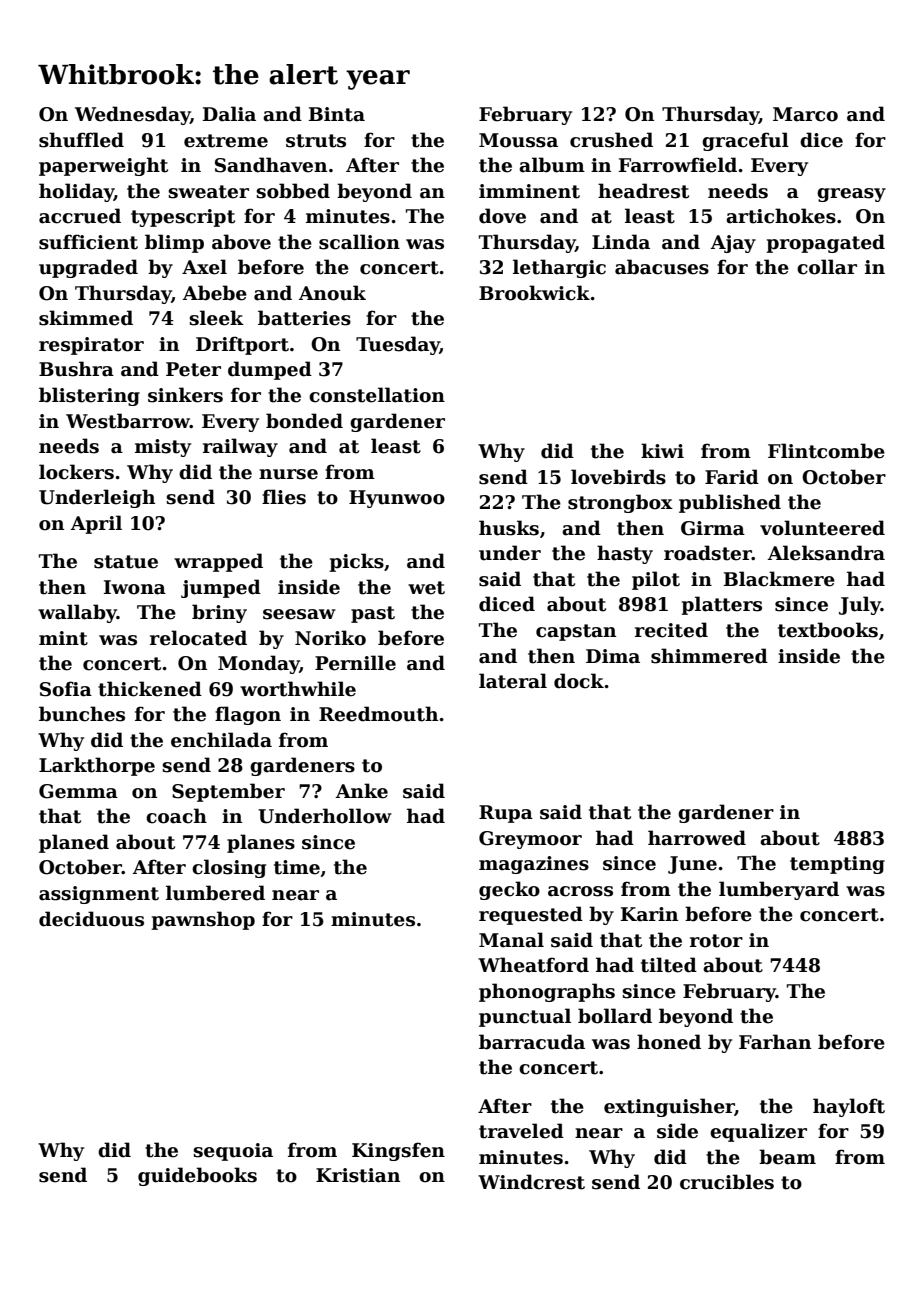  I want to click on graceful, so click(745, 141).
